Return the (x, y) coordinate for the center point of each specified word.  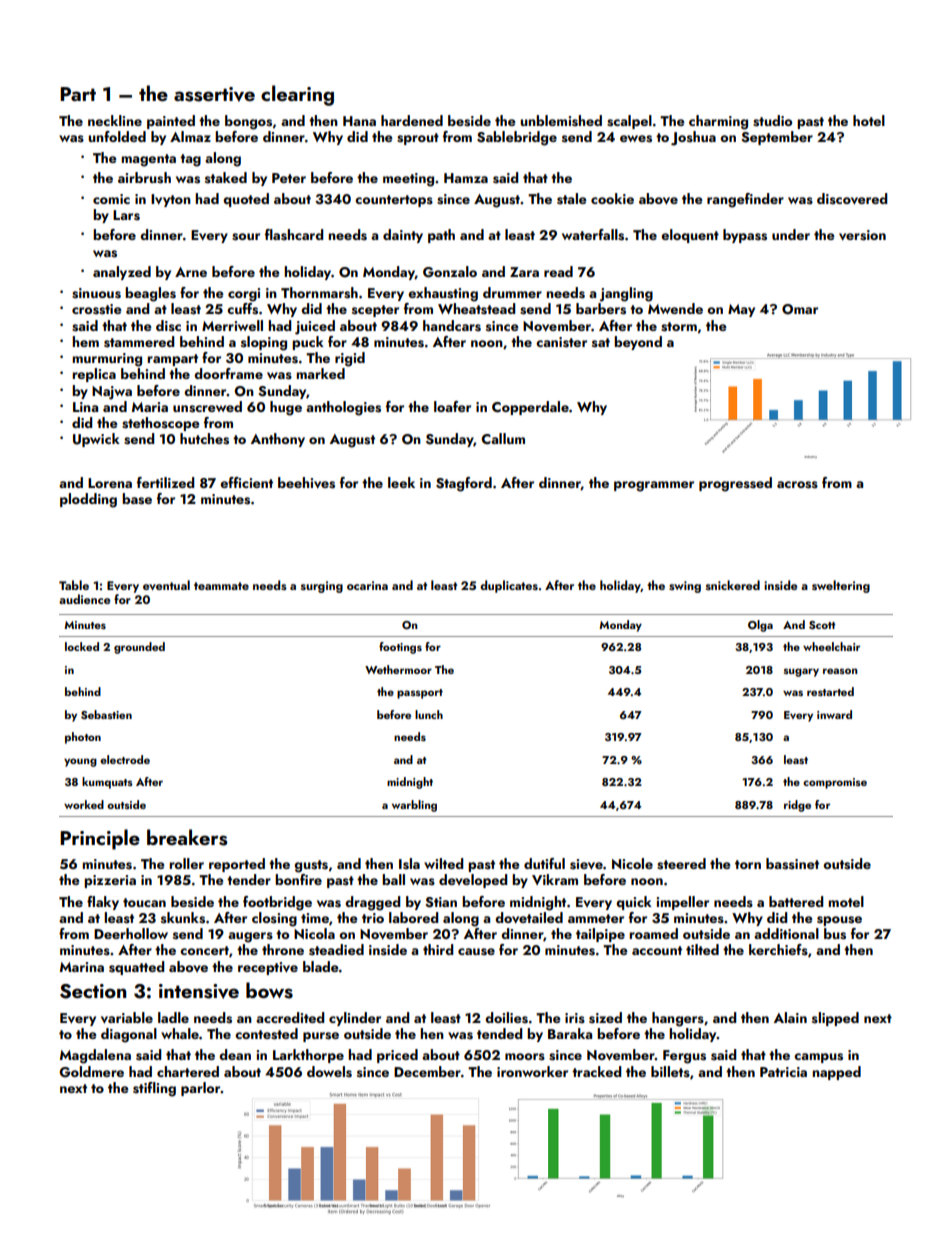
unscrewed (207, 407)
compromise (835, 783)
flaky (103, 903)
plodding (88, 500)
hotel (869, 120)
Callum (503, 438)
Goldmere (91, 1072)
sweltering (841, 586)
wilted (443, 863)
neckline (115, 120)
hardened (412, 120)
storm (679, 327)
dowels (329, 1072)
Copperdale (530, 408)
